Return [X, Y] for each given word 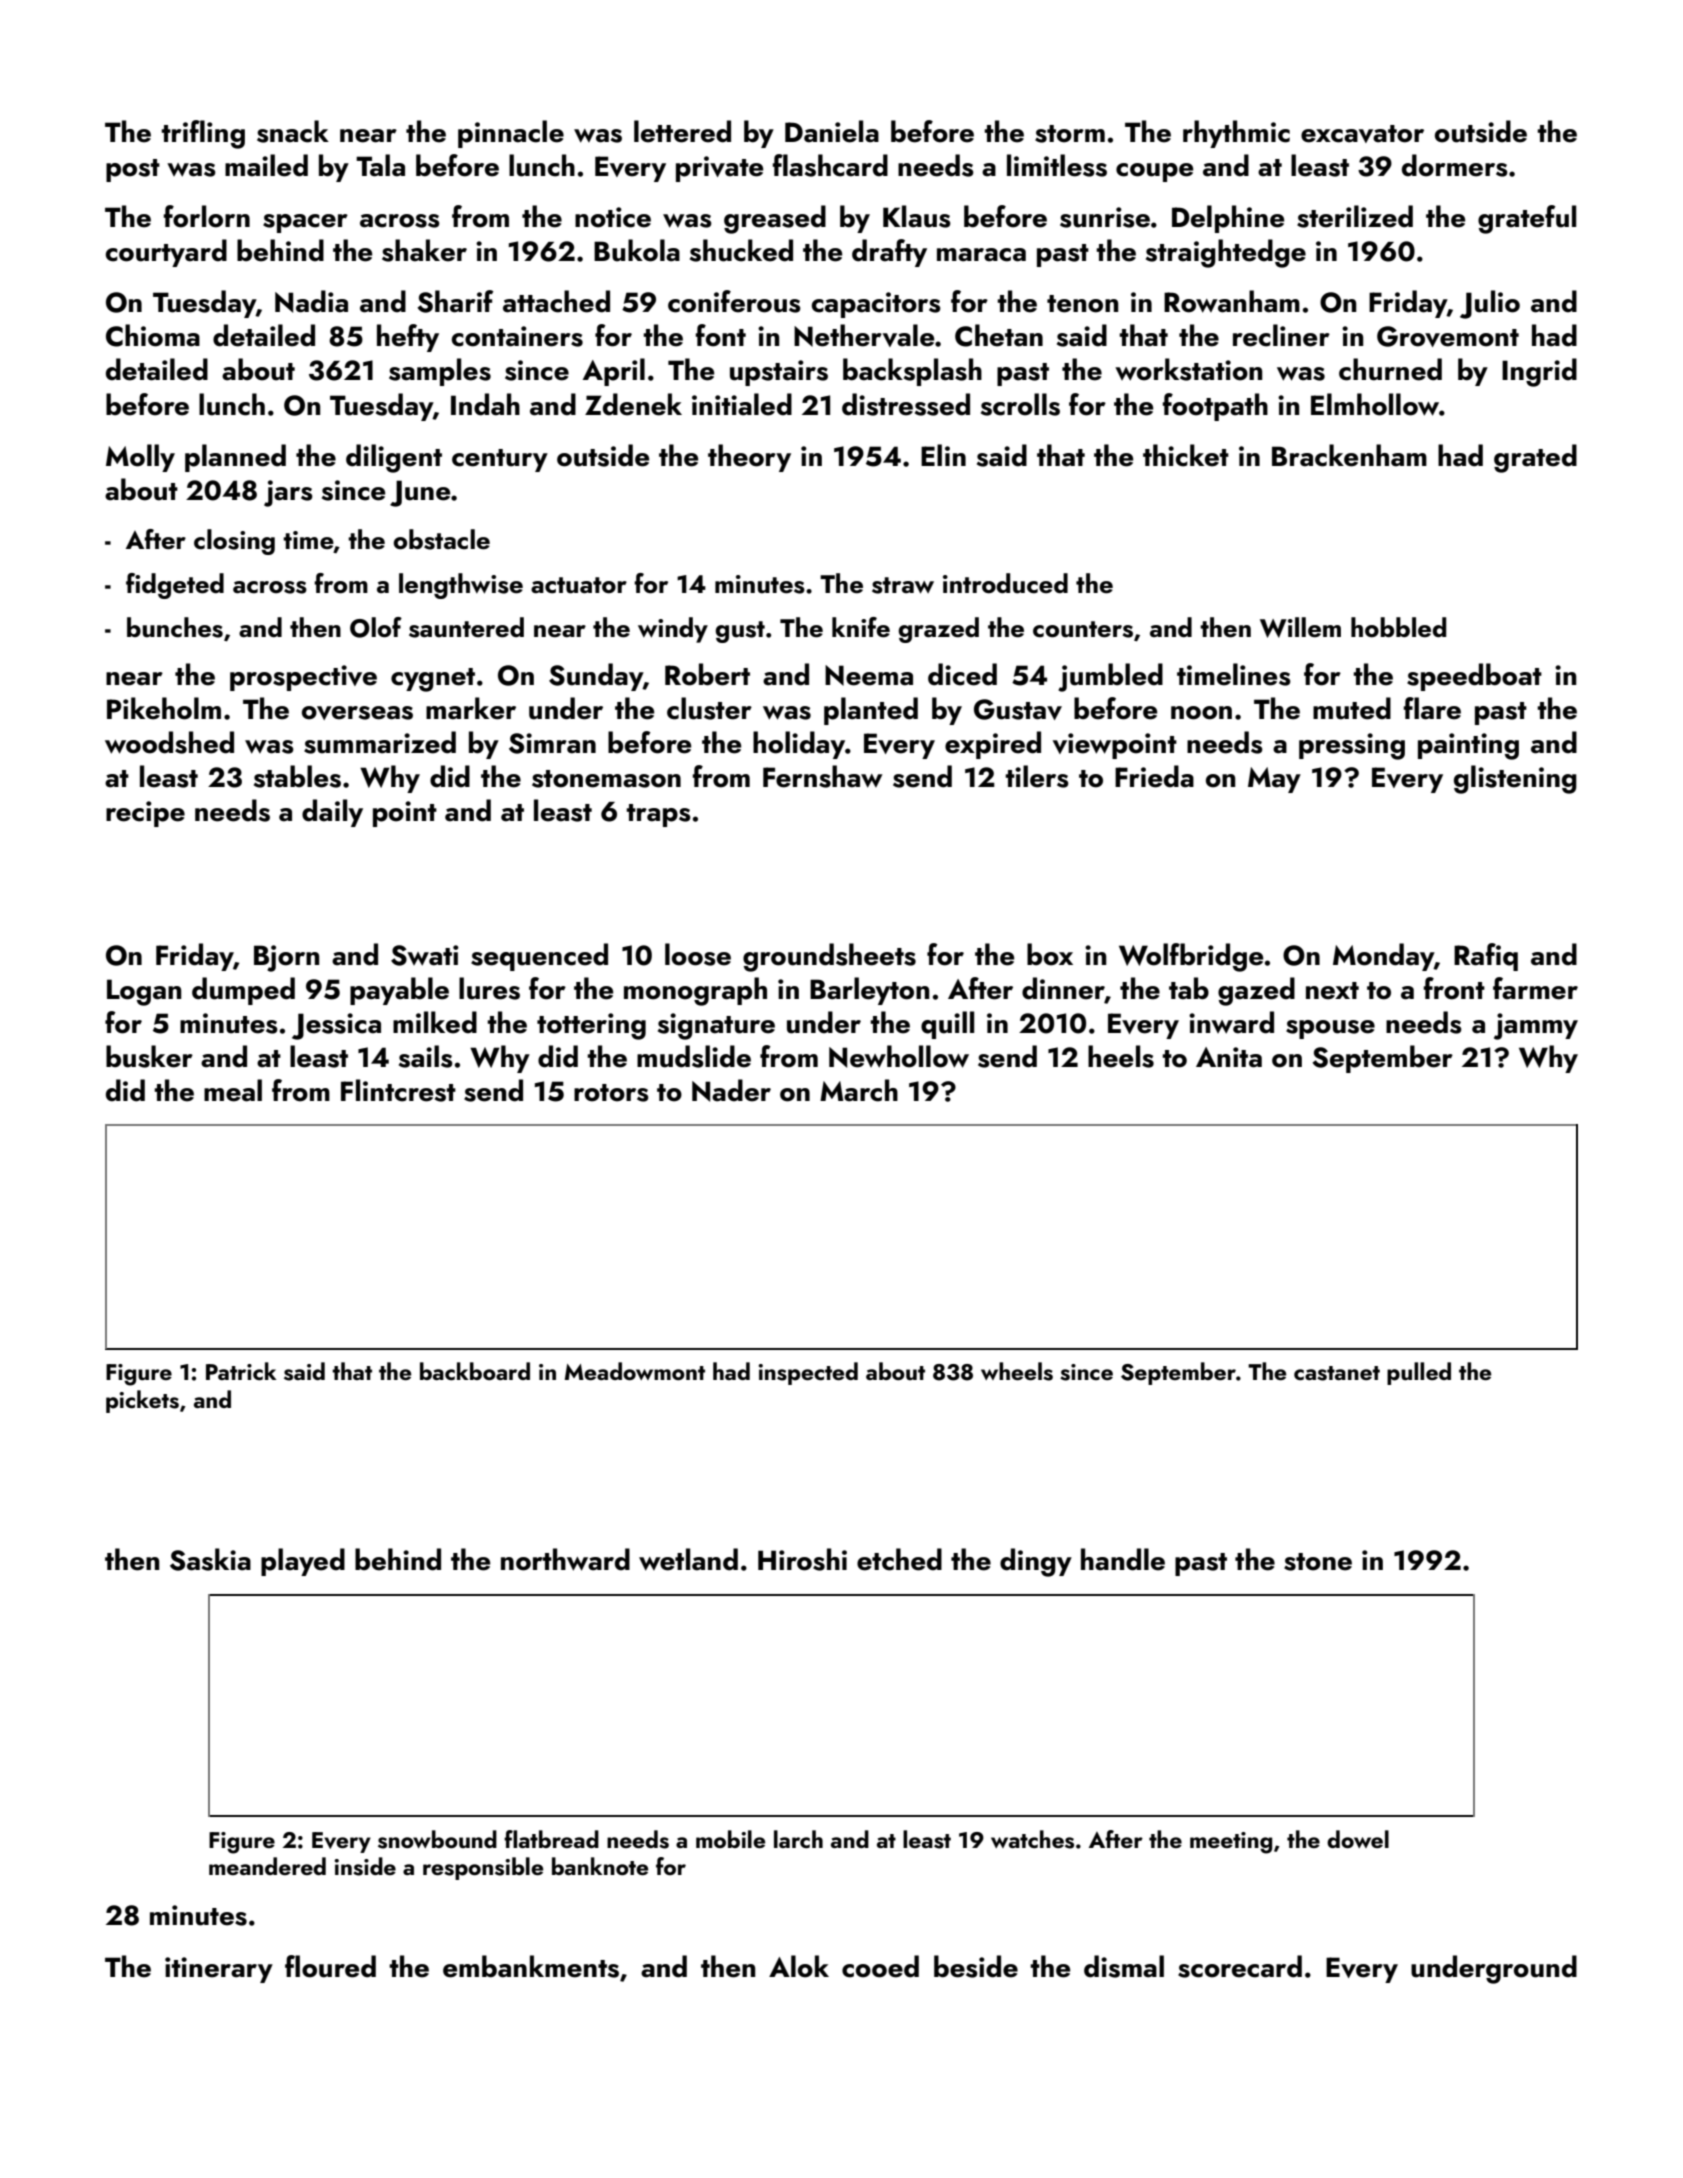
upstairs [779, 373]
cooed [880, 1966]
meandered [267, 1866]
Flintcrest [398, 1090]
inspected [808, 1373]
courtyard [166, 253]
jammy [1536, 1026]
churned [1390, 369]
